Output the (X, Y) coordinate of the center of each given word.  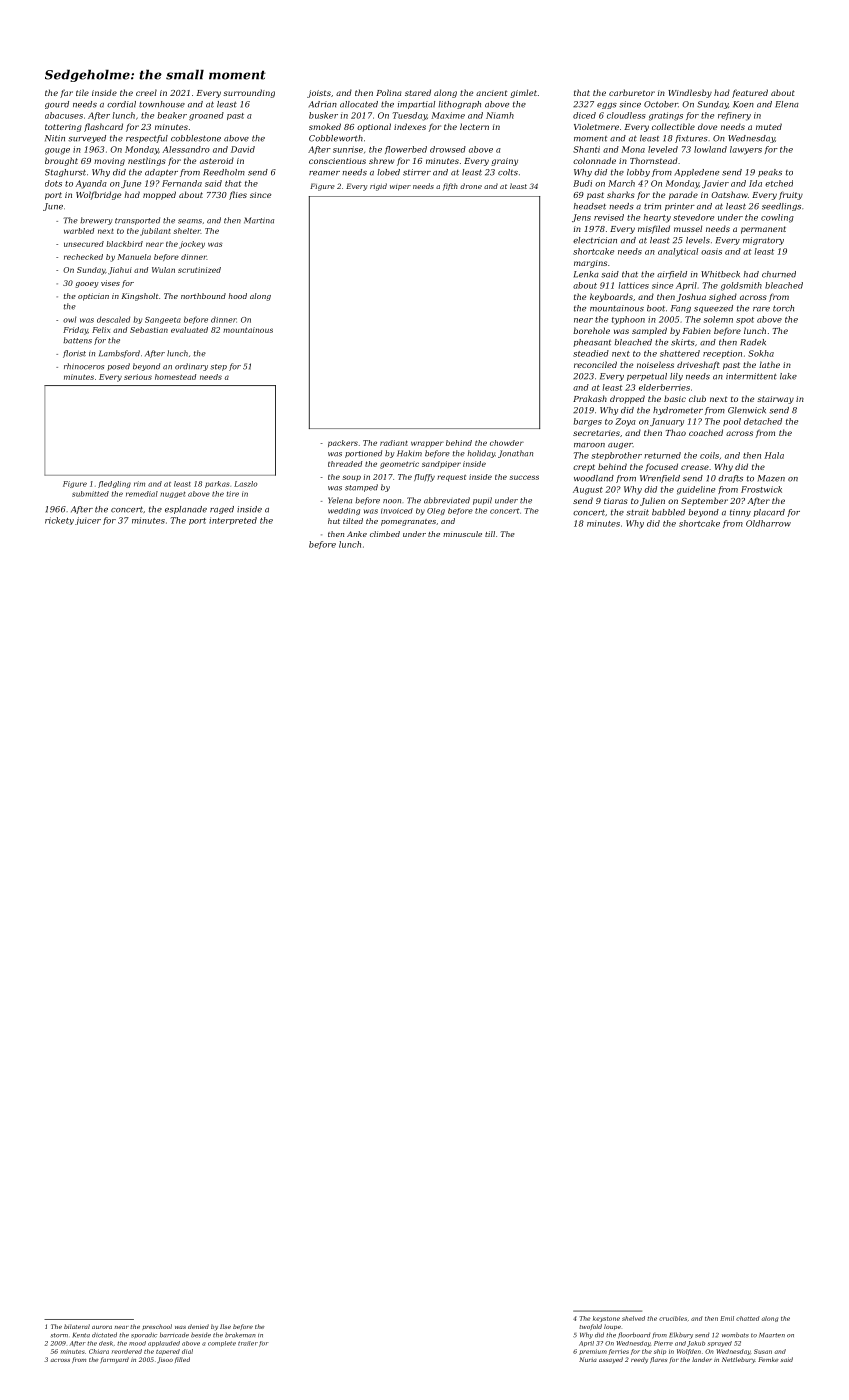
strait (637, 512)
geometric (399, 465)
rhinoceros (84, 366)
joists (319, 94)
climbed (385, 534)
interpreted (233, 521)
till (490, 534)
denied (198, 1326)
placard (769, 513)
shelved (633, 1318)
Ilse (225, 1326)
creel (146, 92)
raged (222, 510)
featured (750, 93)
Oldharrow (768, 523)
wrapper (427, 444)
